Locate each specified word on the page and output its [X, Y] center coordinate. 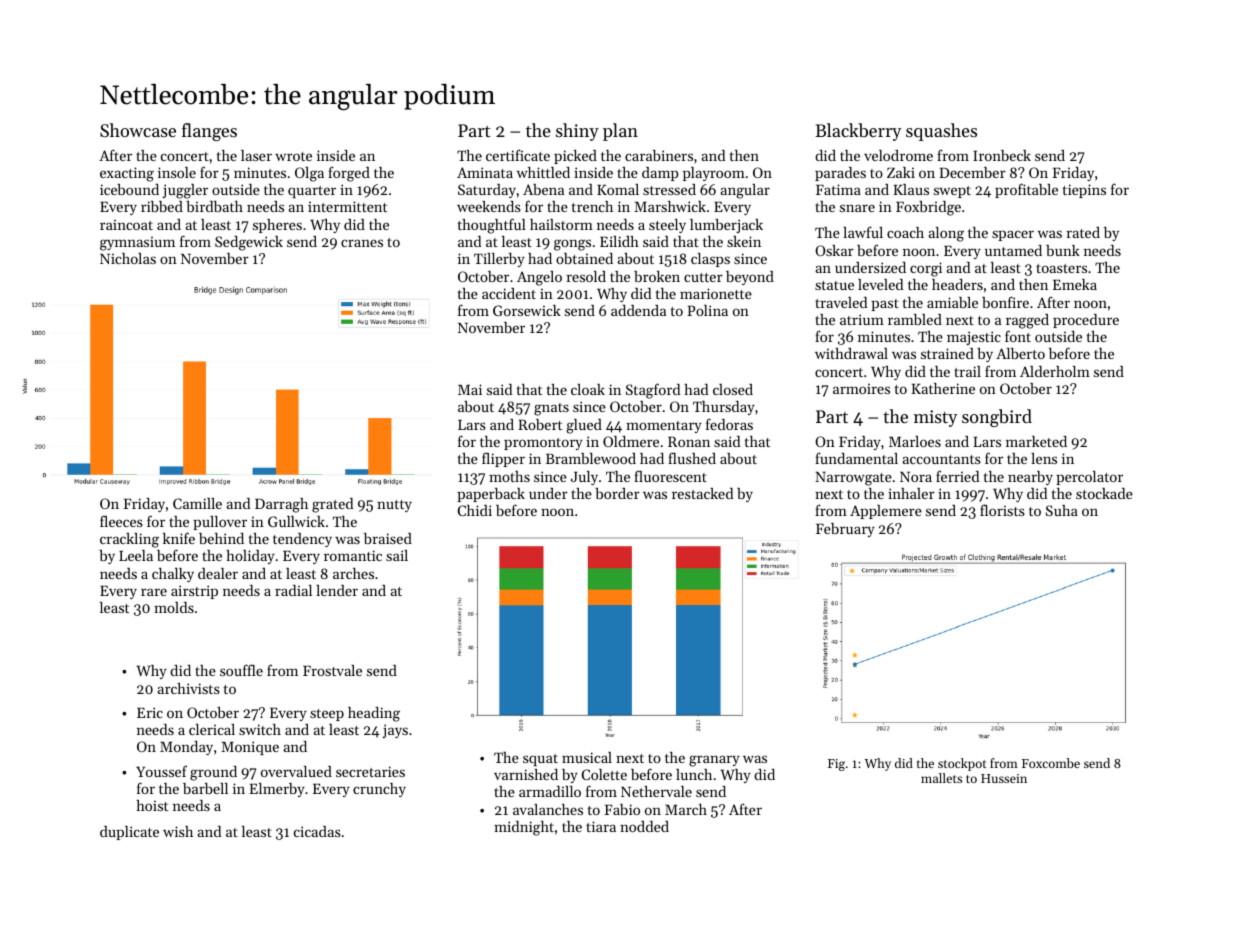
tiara [601, 826]
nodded [644, 826]
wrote [293, 156]
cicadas [317, 831]
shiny [577, 132]
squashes [941, 132]
